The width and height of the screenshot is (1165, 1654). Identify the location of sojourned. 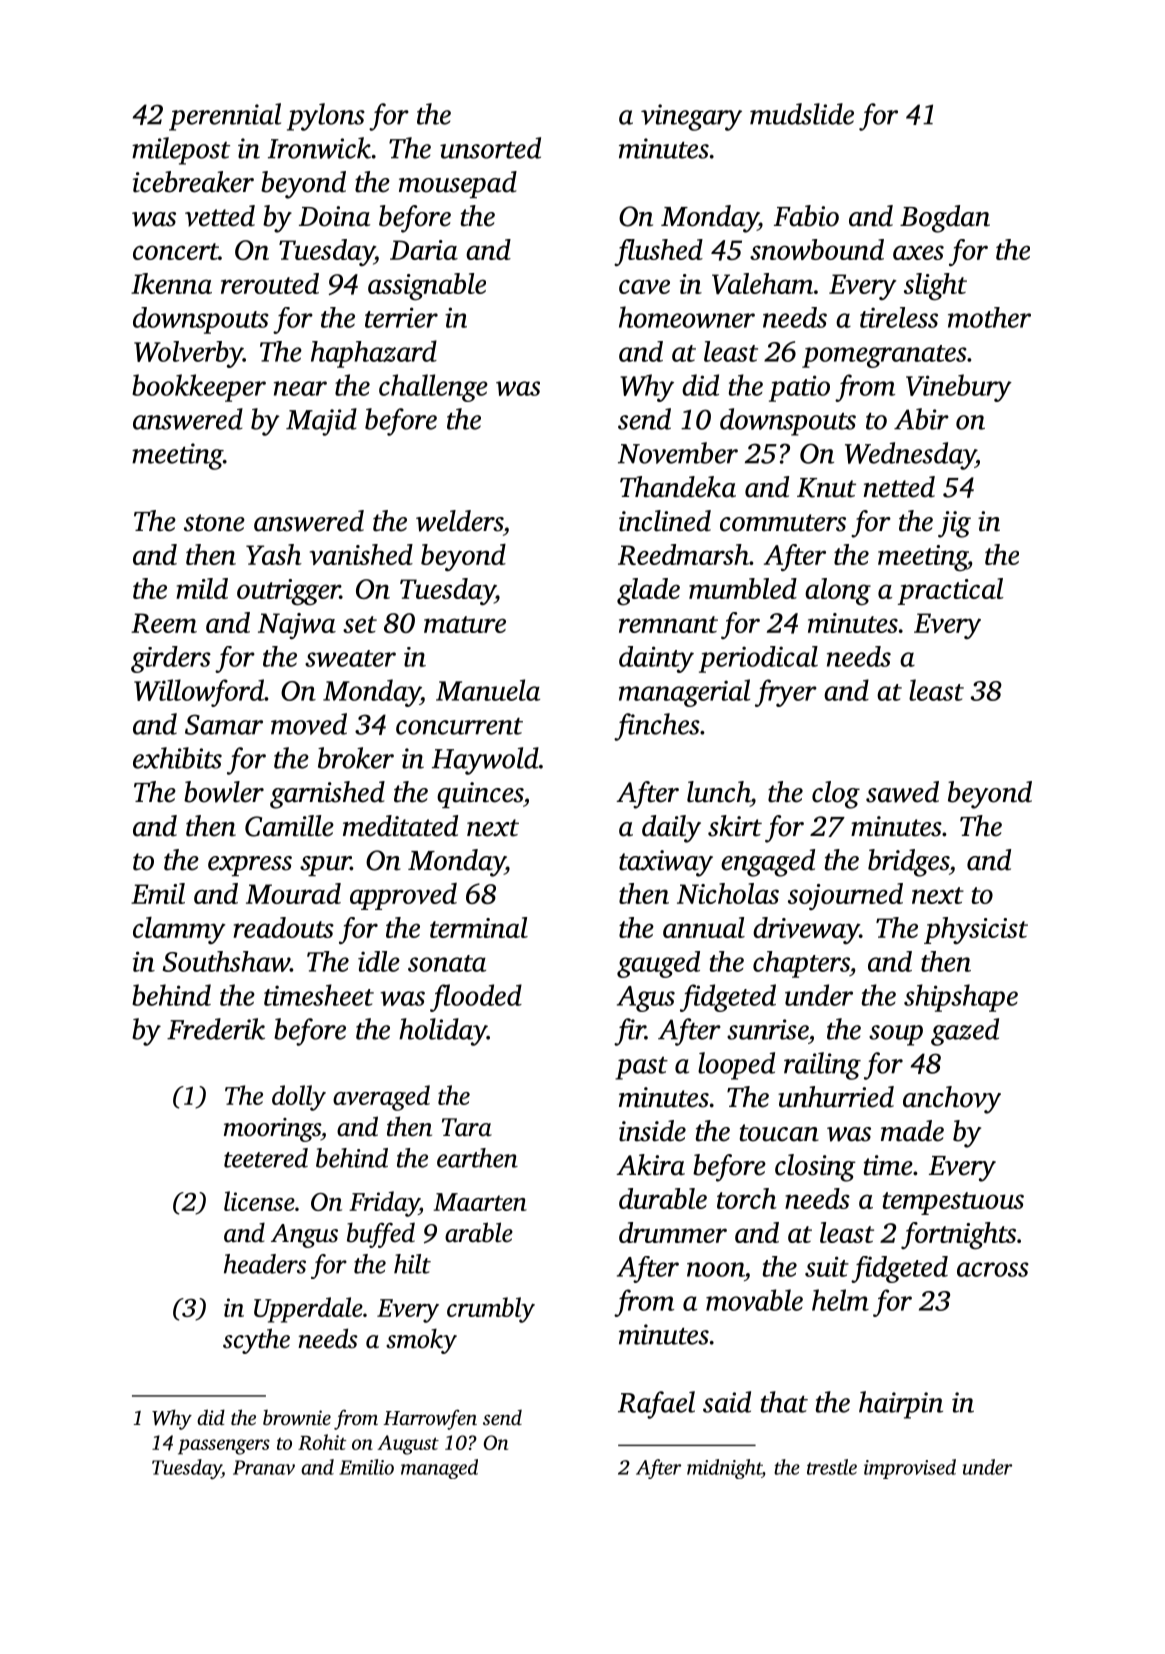
(845, 896).
